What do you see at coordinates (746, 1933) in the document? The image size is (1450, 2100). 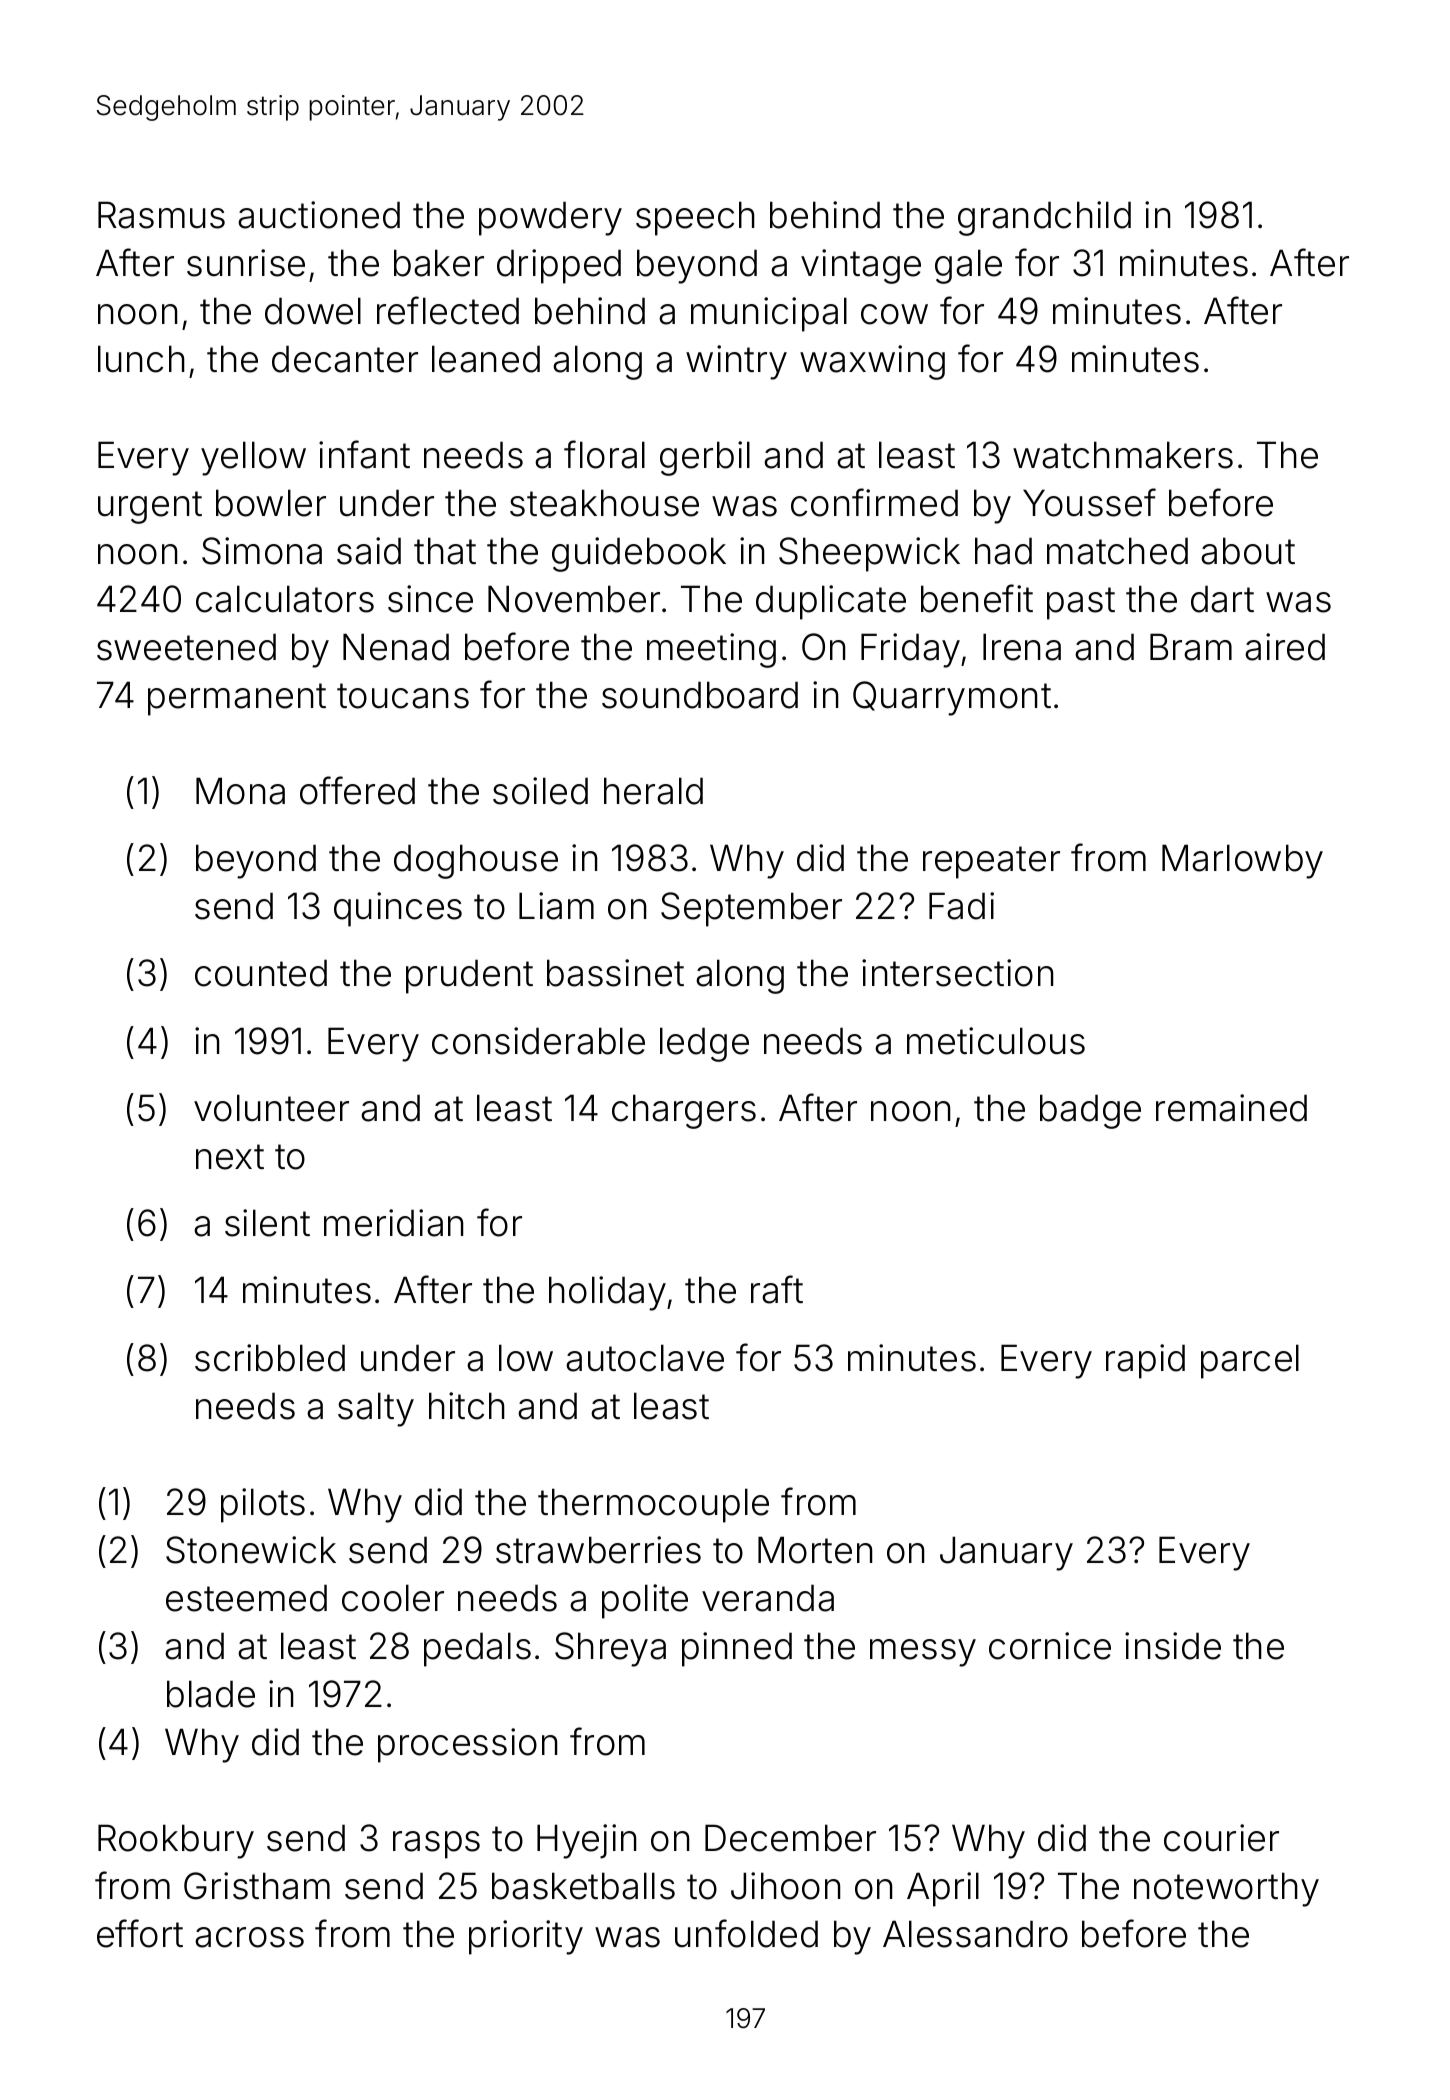 I see `unfolded` at bounding box center [746, 1933].
